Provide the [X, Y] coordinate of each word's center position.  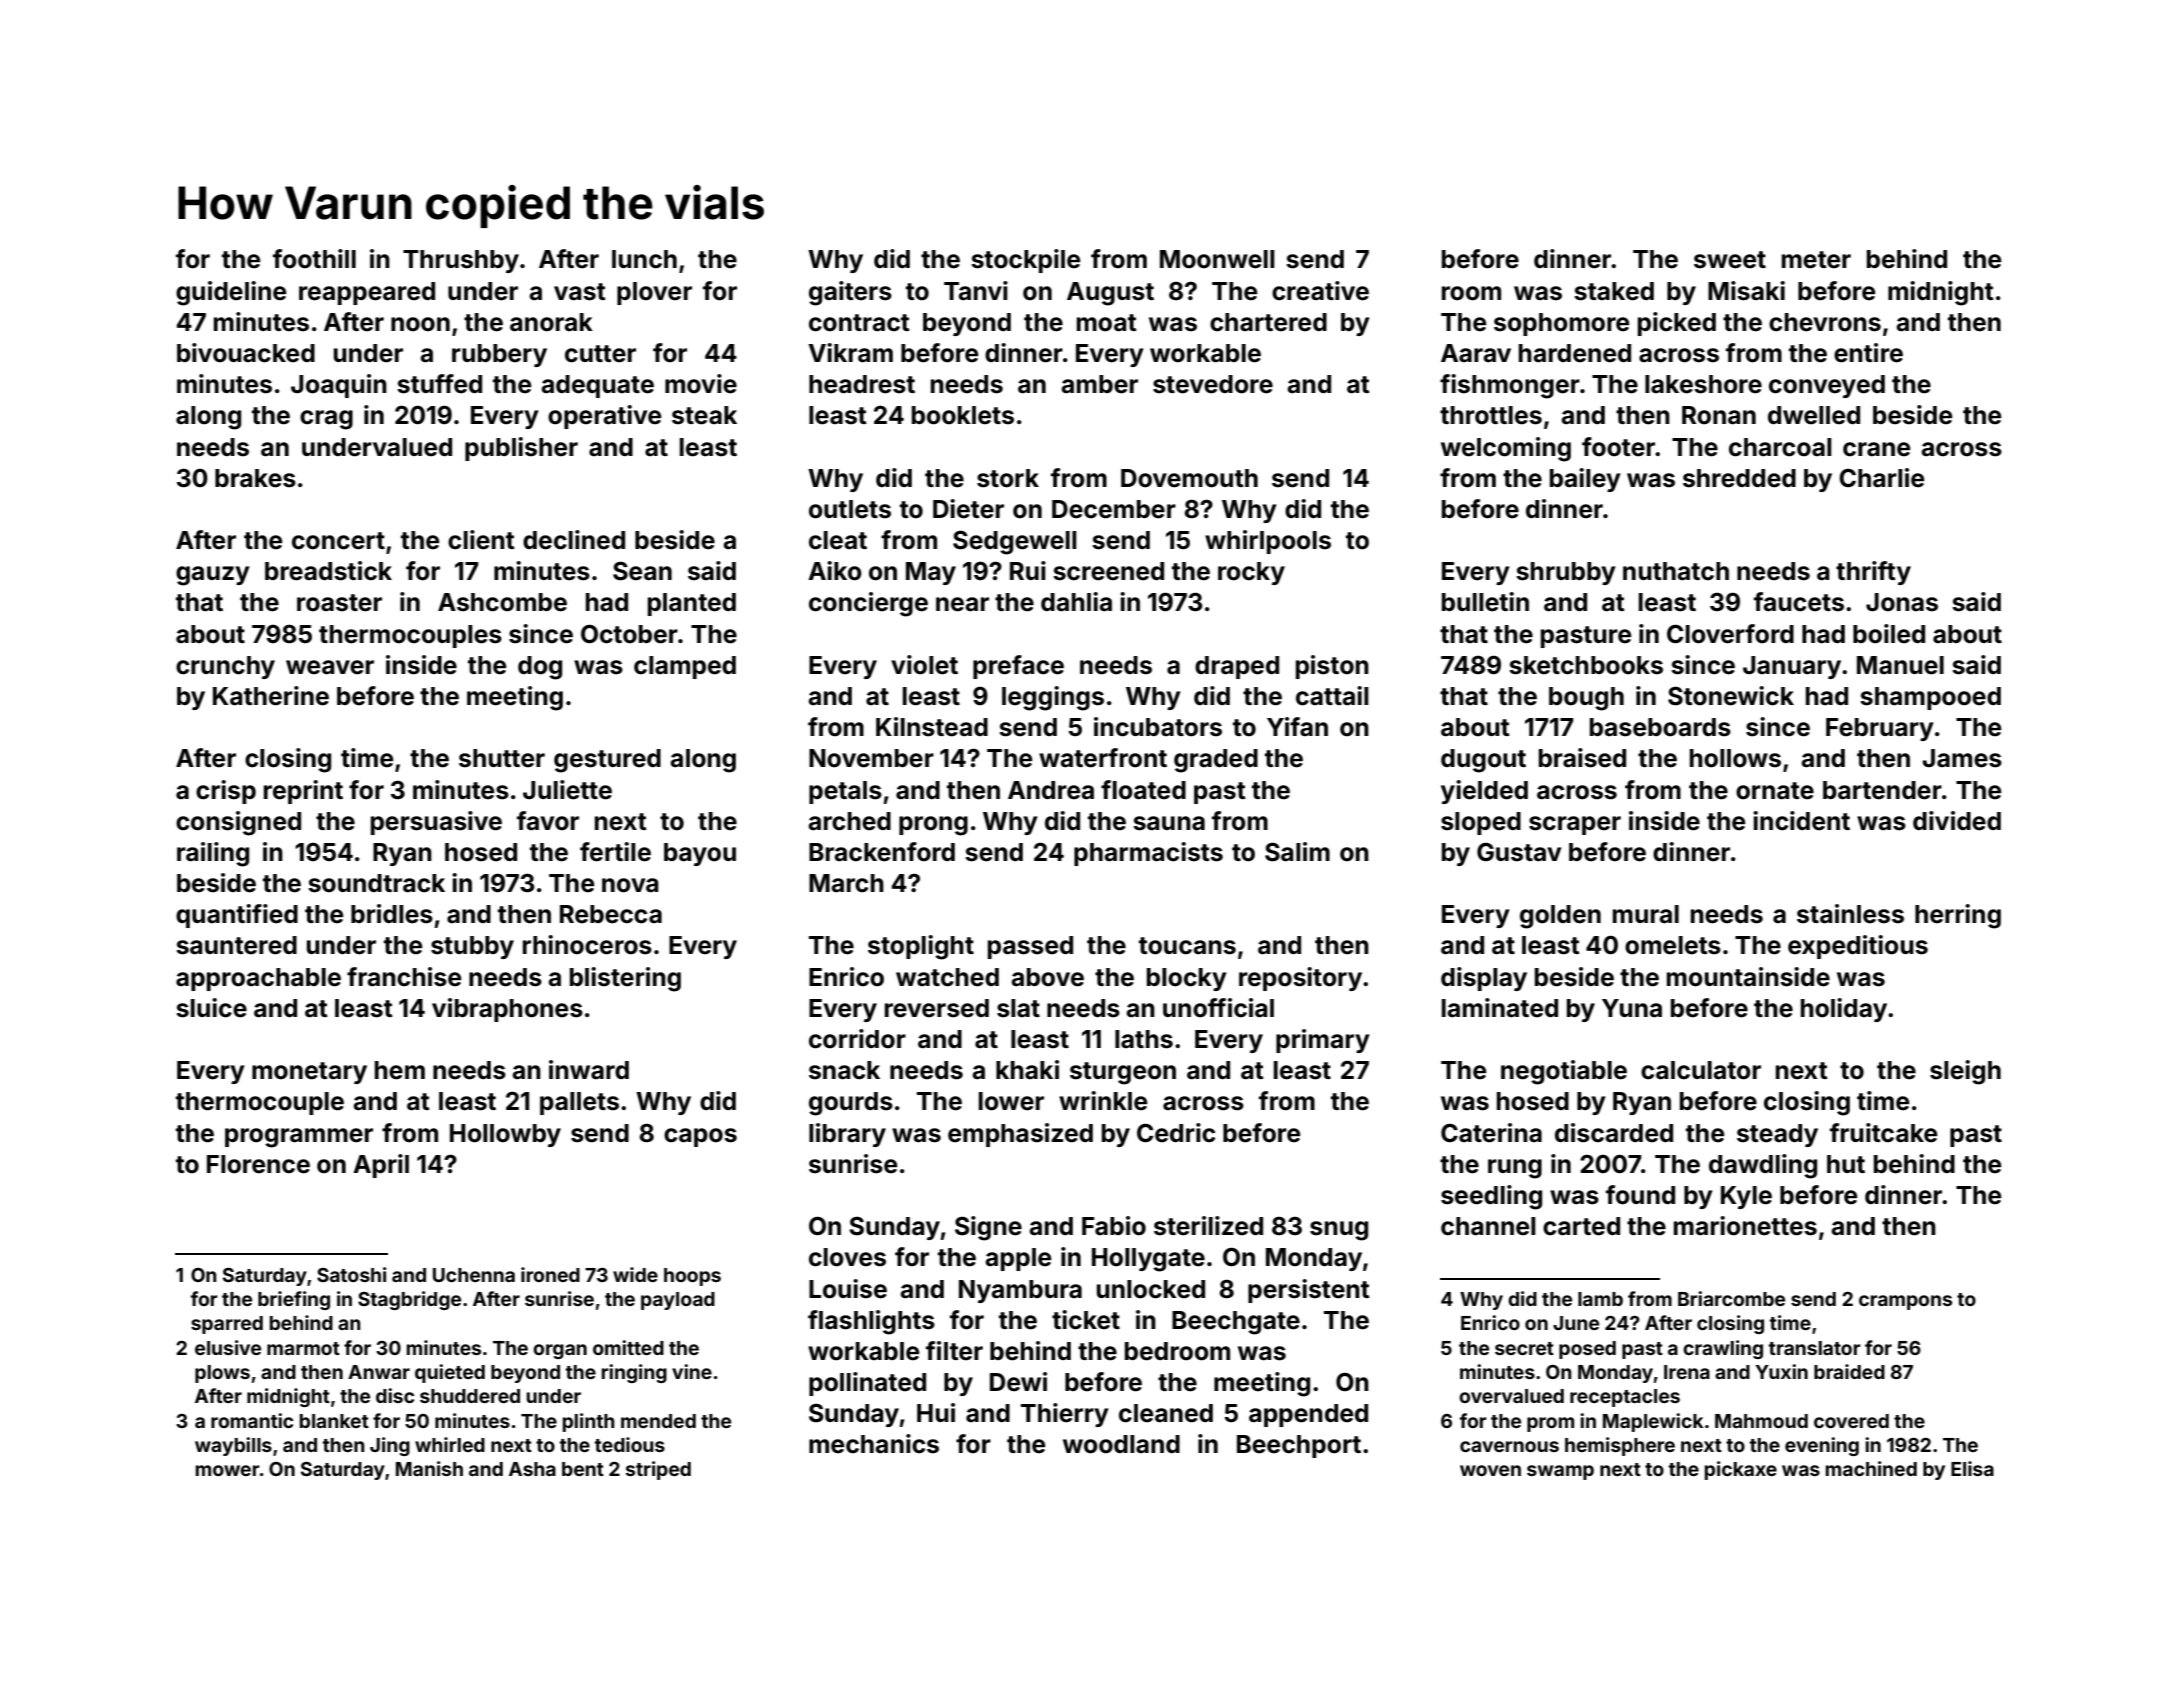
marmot [303, 1348]
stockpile [1025, 261]
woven [1490, 1470]
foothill [314, 259]
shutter [502, 758]
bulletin [1485, 602]
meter [1816, 260]
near [962, 604]
